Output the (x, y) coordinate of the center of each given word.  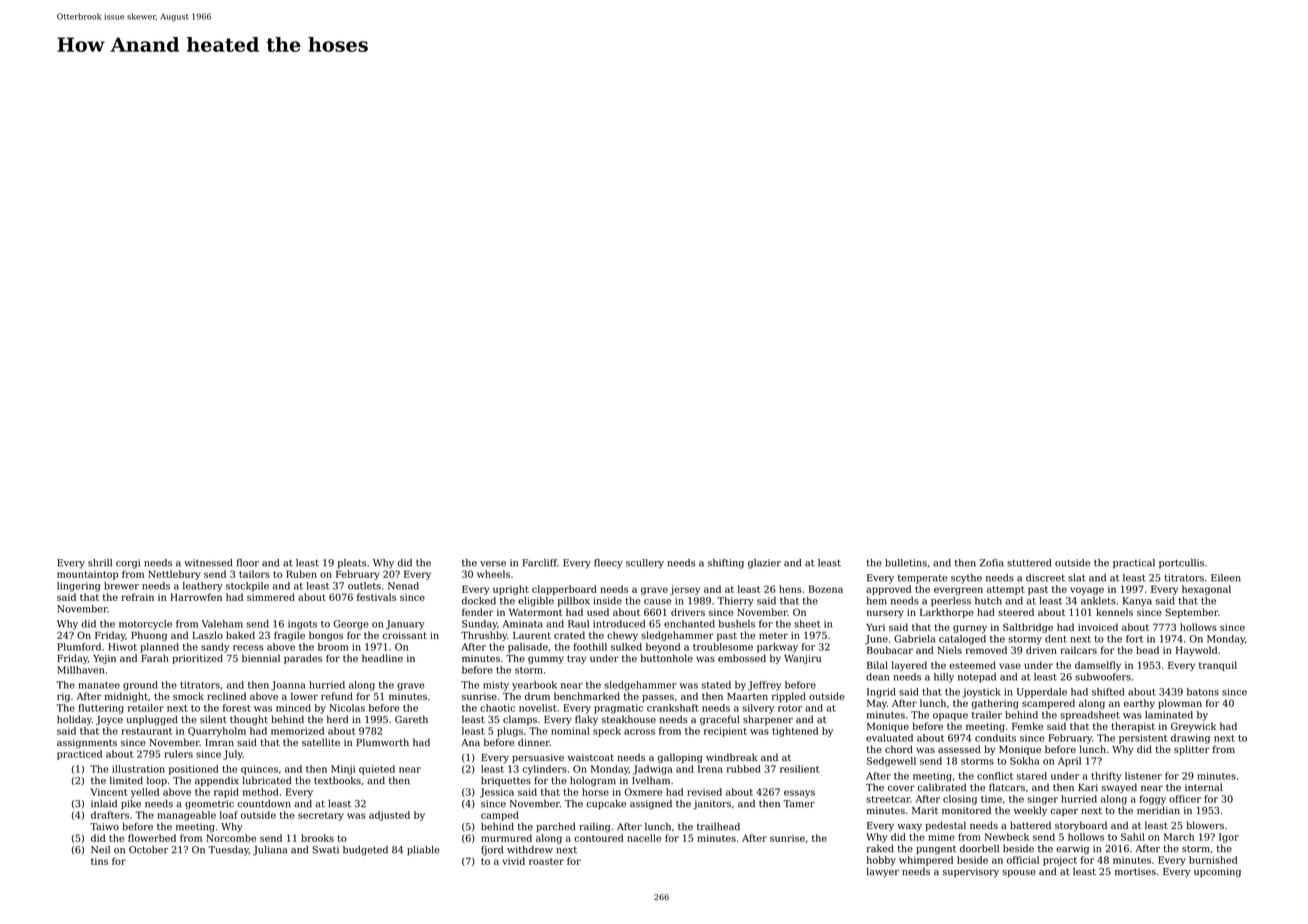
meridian (1158, 810)
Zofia (992, 563)
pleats (352, 564)
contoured (599, 838)
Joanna (288, 686)
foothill (590, 647)
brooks (317, 838)
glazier (764, 564)
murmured (506, 838)
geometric (209, 805)
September (1191, 613)
